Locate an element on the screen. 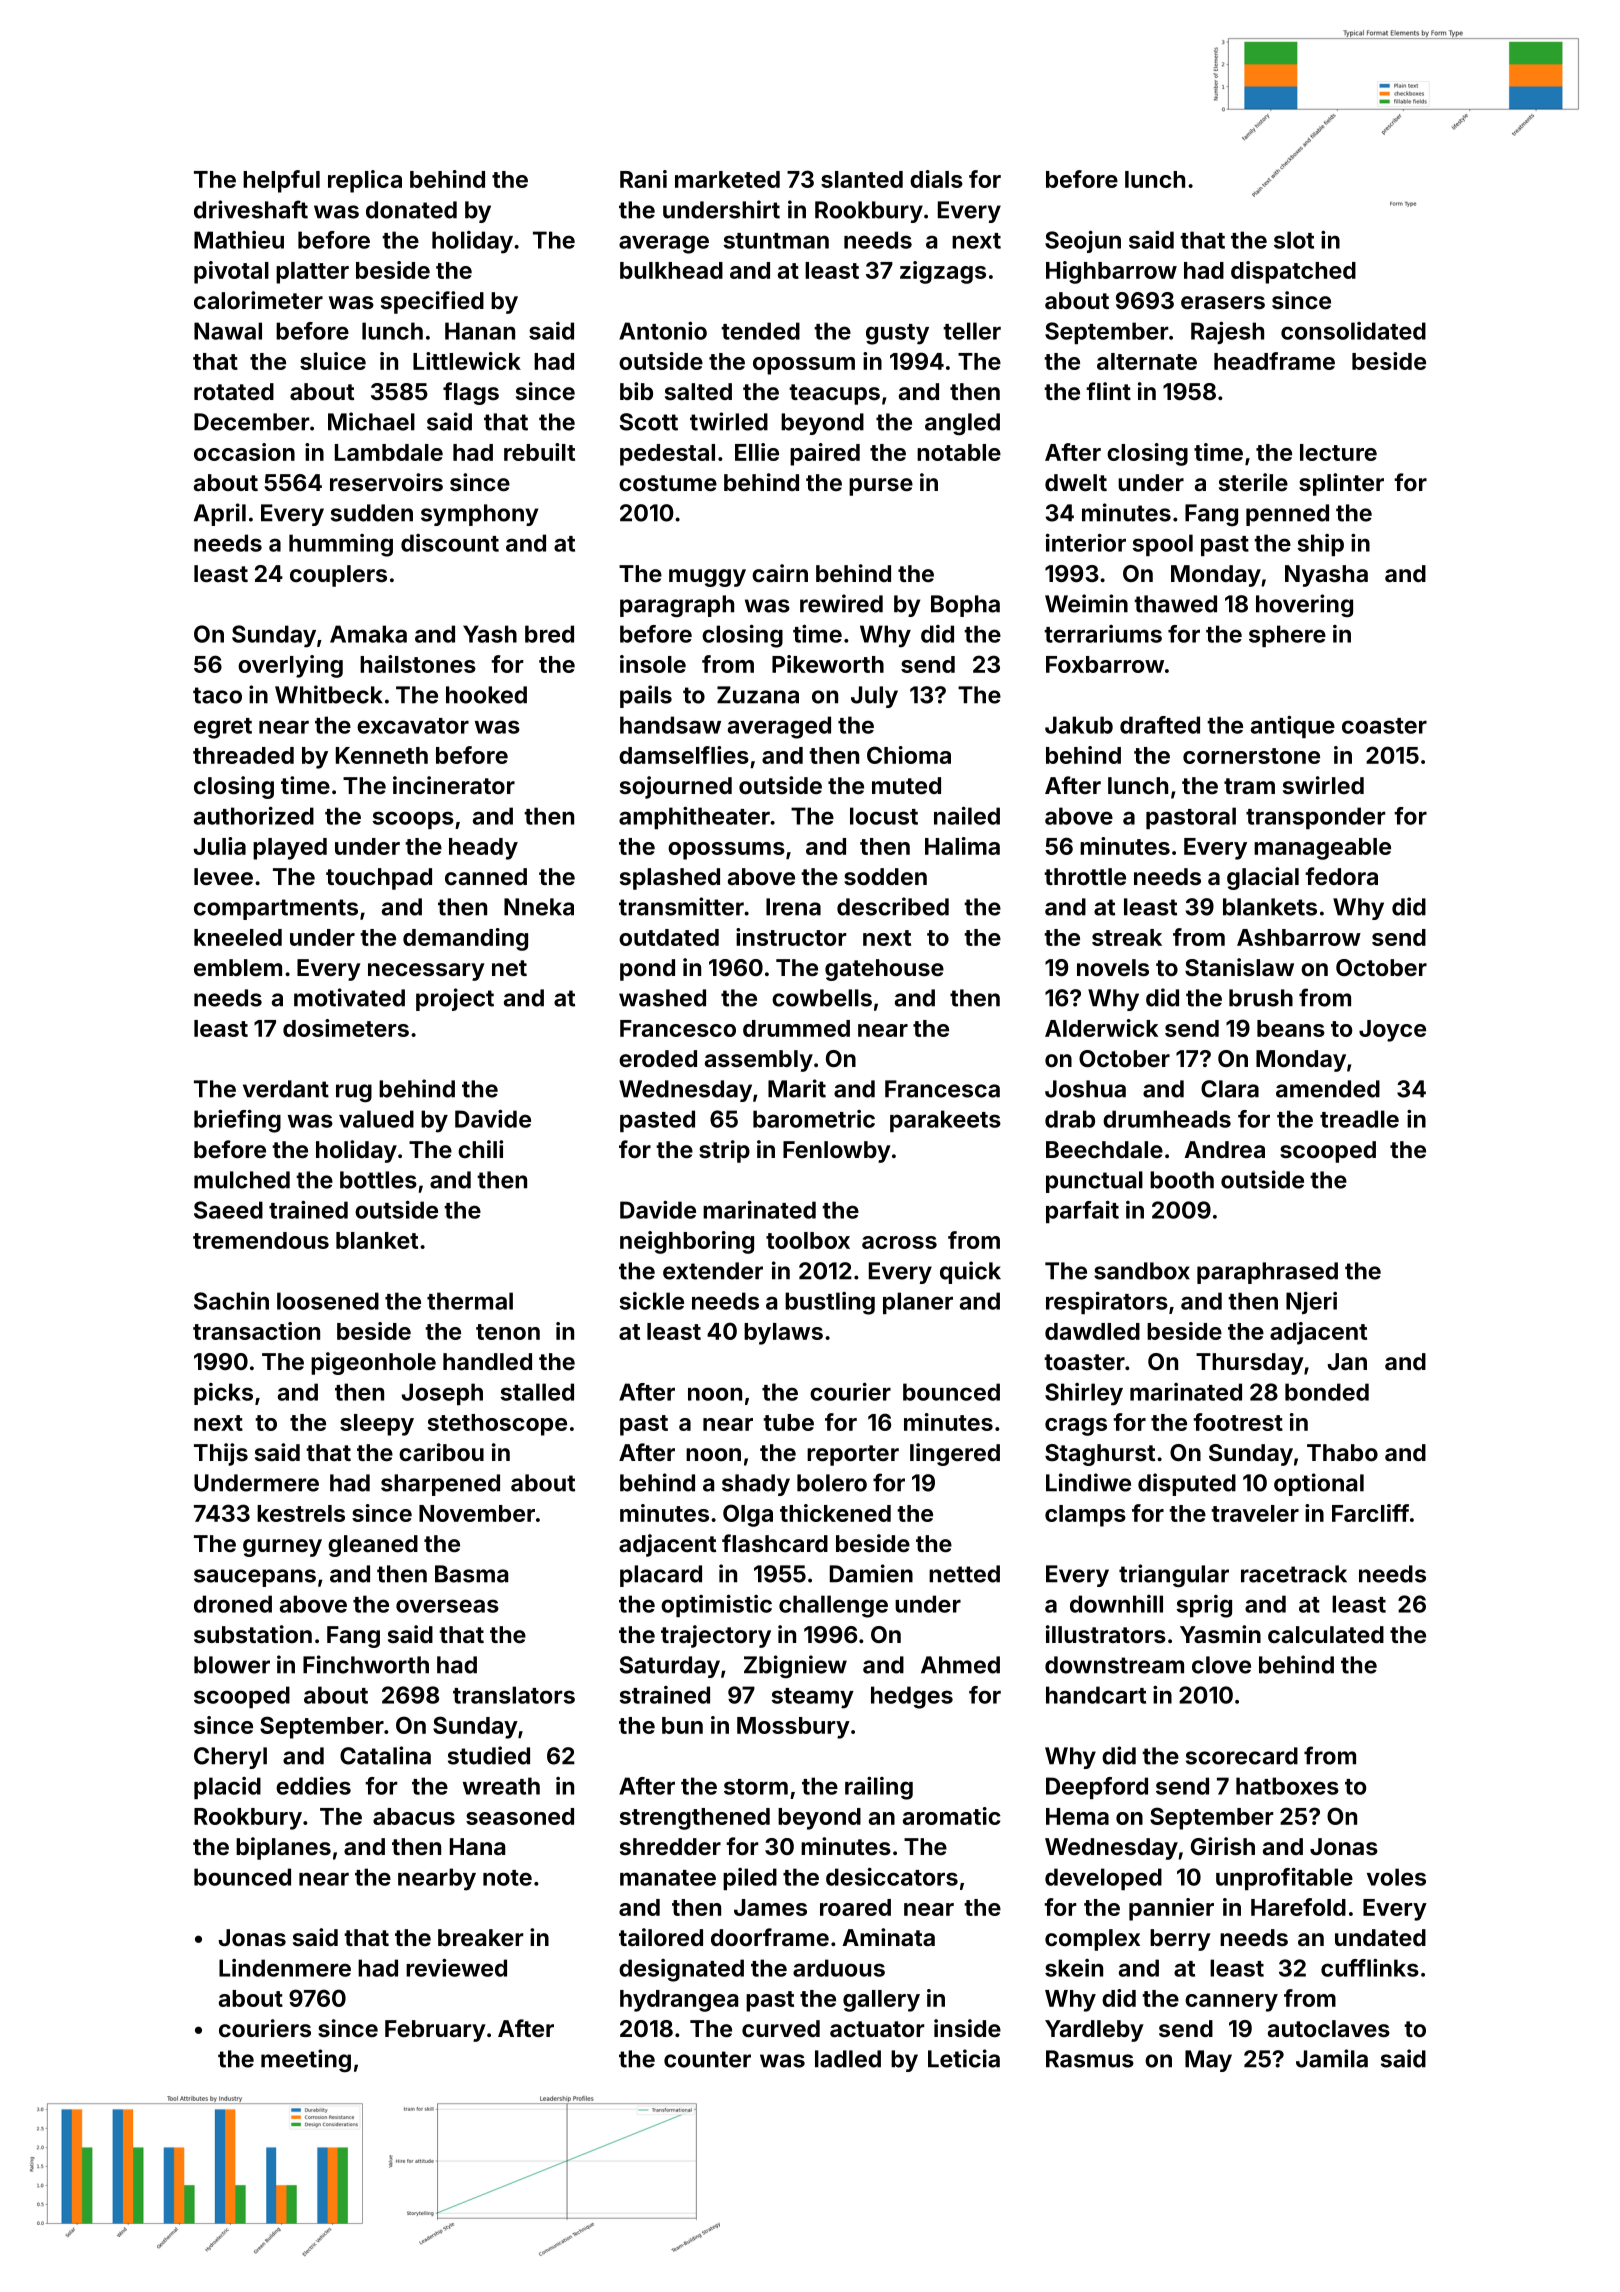  parakeets is located at coordinates (945, 1121).
